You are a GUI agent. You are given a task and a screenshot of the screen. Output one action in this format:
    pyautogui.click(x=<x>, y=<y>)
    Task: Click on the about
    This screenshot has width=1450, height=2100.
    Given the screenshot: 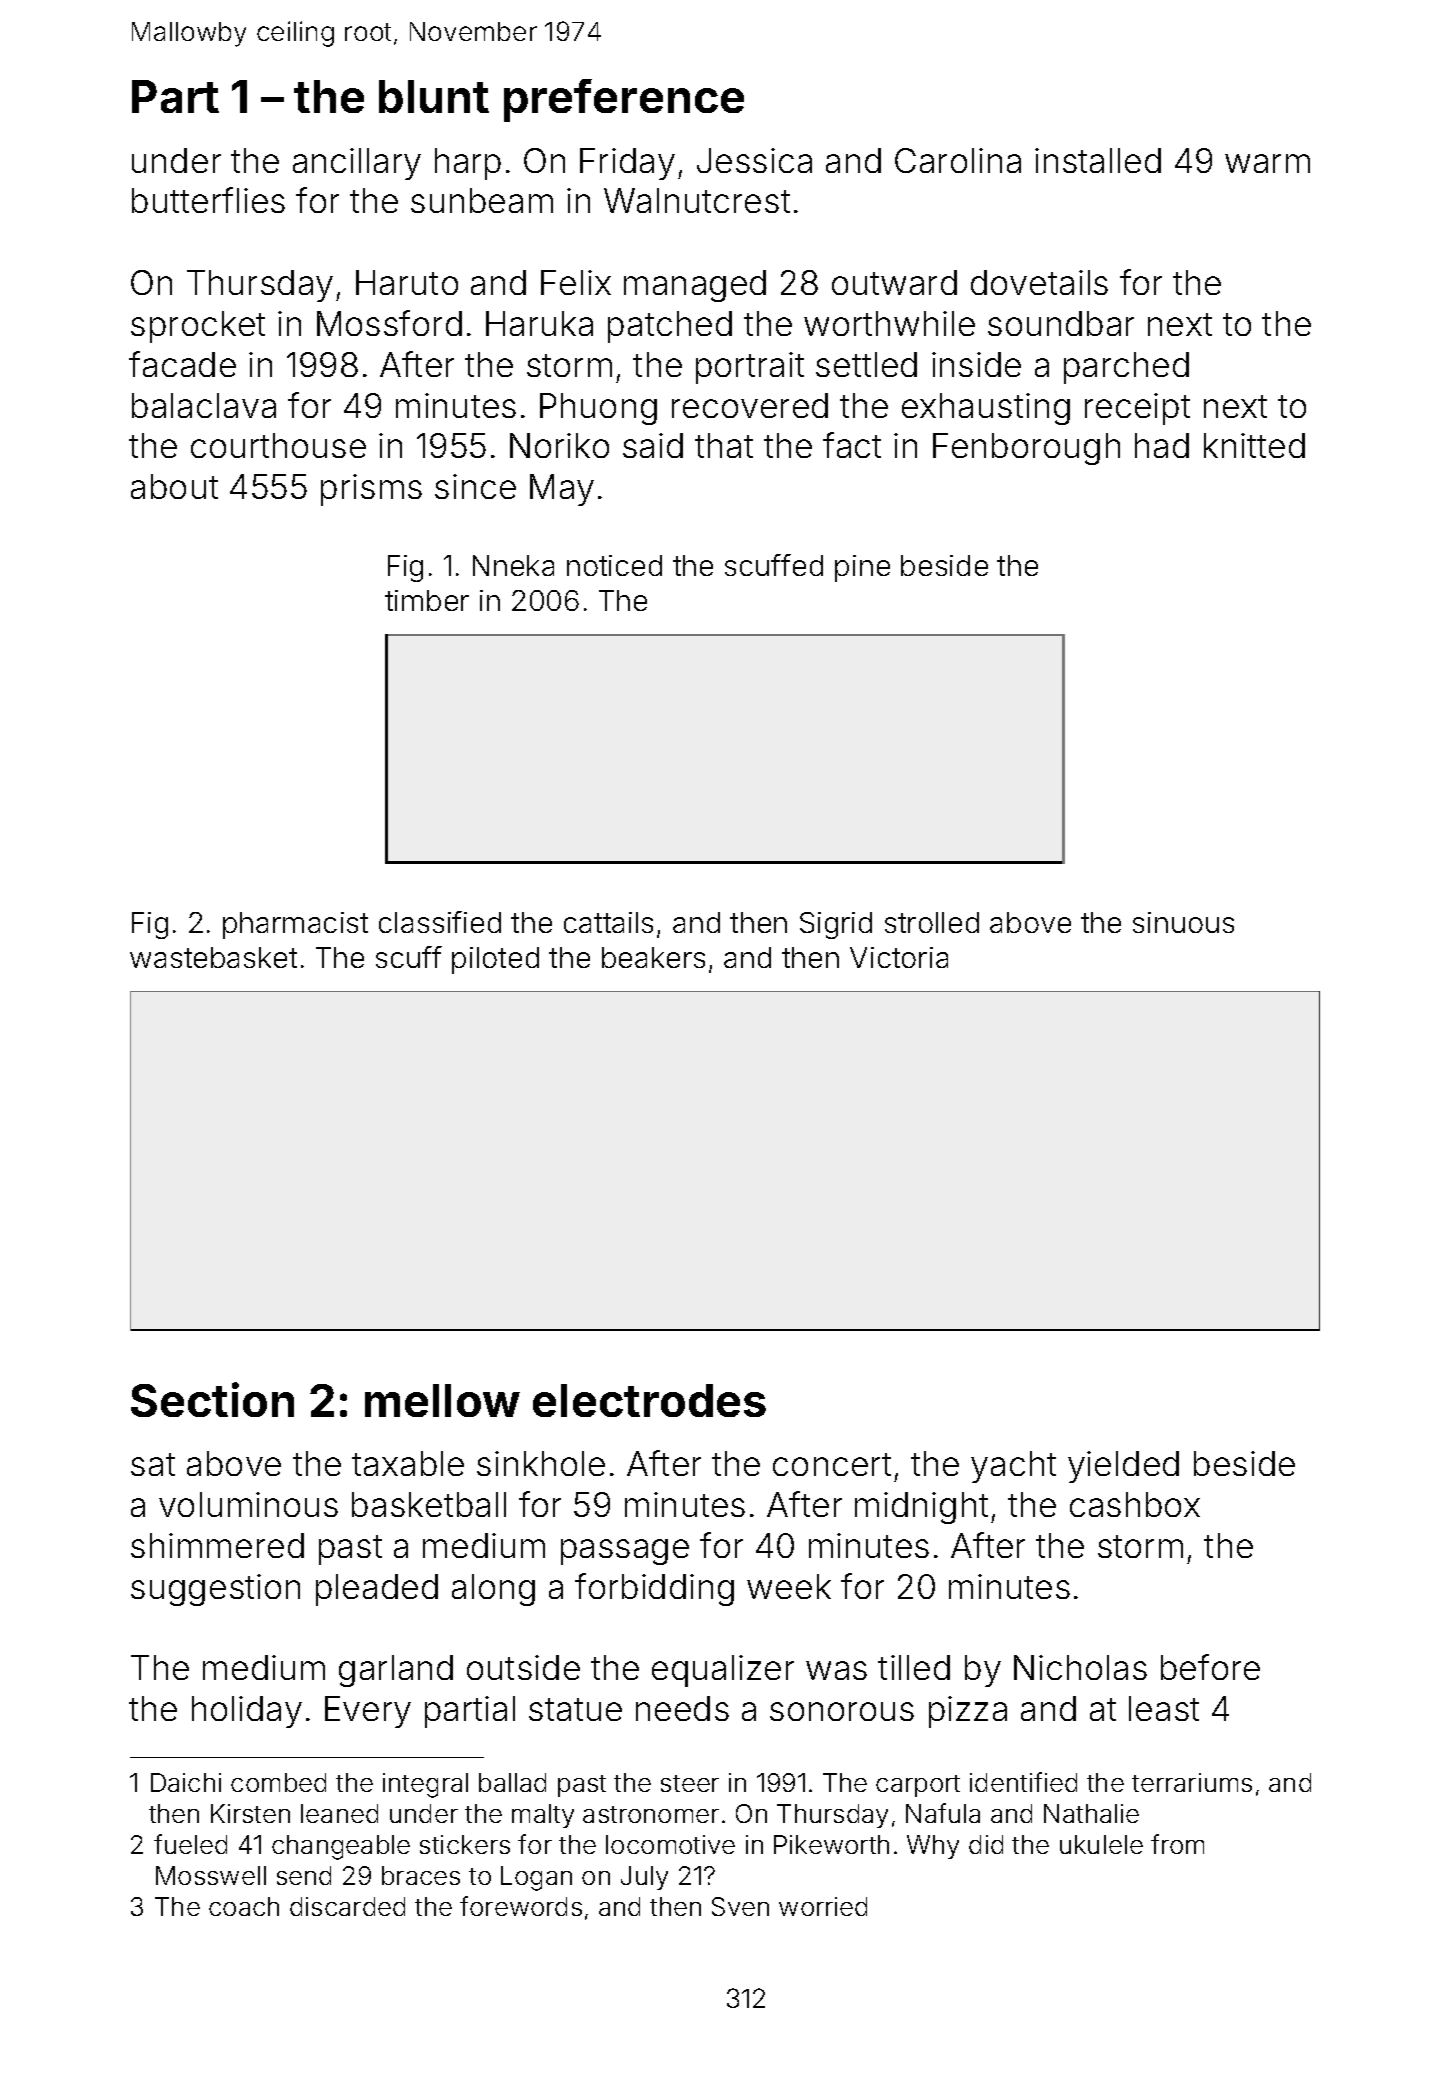 What is the action you would take?
    pyautogui.click(x=174, y=486)
